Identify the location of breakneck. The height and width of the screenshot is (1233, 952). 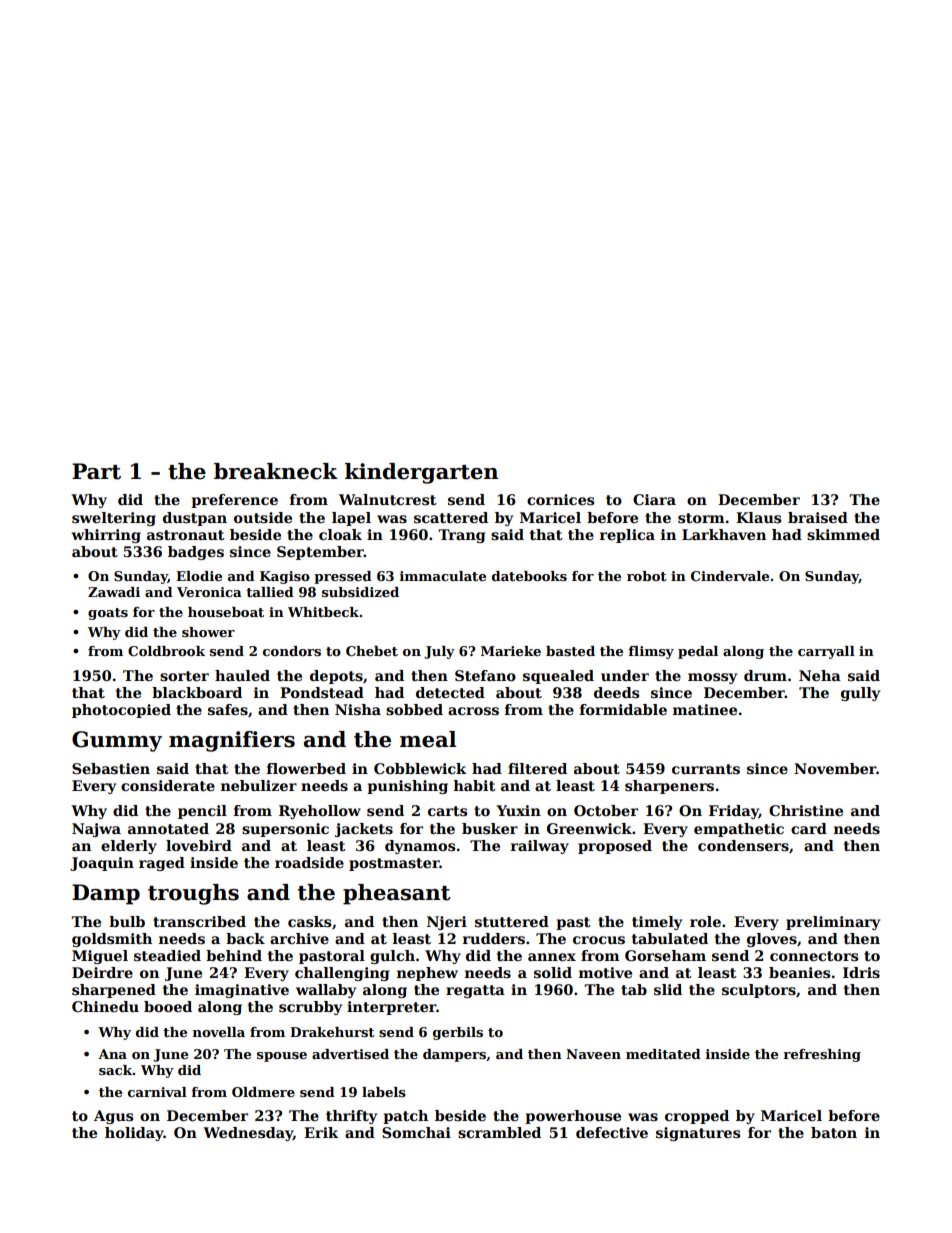
(276, 471).
